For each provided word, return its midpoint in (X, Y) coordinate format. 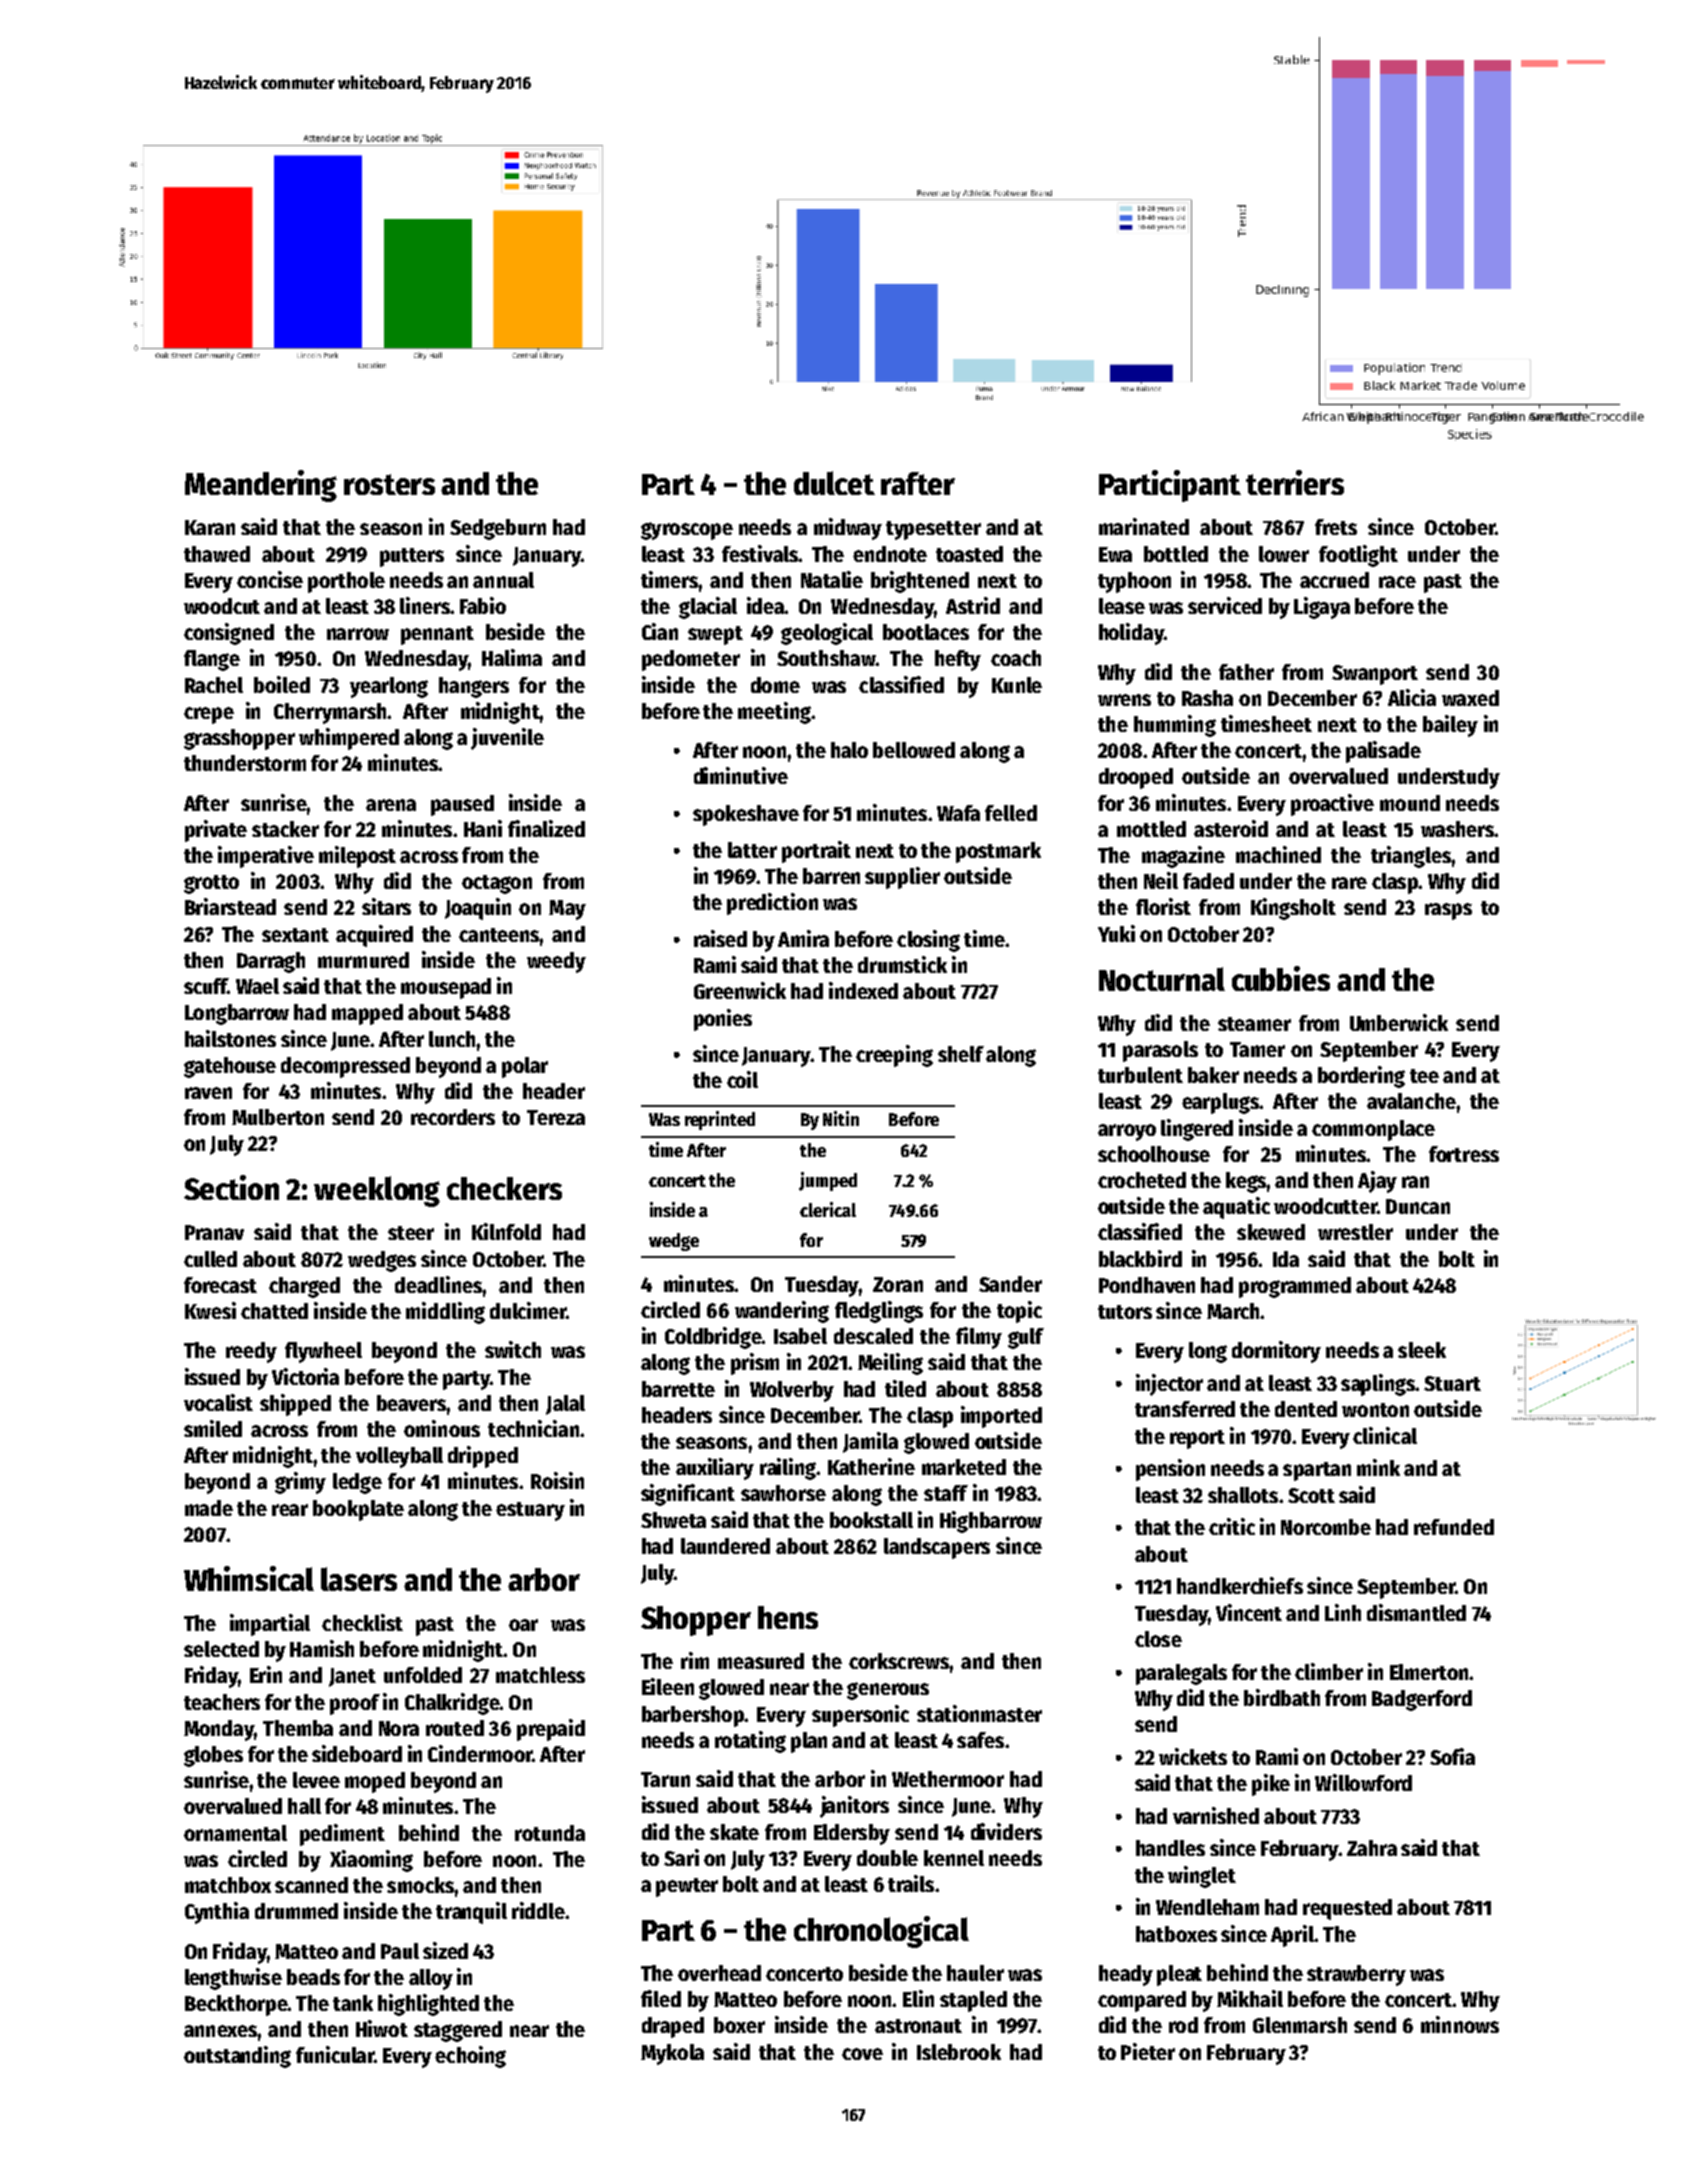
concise (270, 579)
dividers (1006, 1831)
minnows (1460, 2024)
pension (1170, 1470)
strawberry (1356, 1975)
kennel (954, 1858)
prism (755, 1364)
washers (1458, 829)
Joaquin (478, 909)
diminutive (741, 775)
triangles (1411, 857)
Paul (400, 1951)
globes (213, 1756)
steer (411, 1233)
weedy (556, 962)
